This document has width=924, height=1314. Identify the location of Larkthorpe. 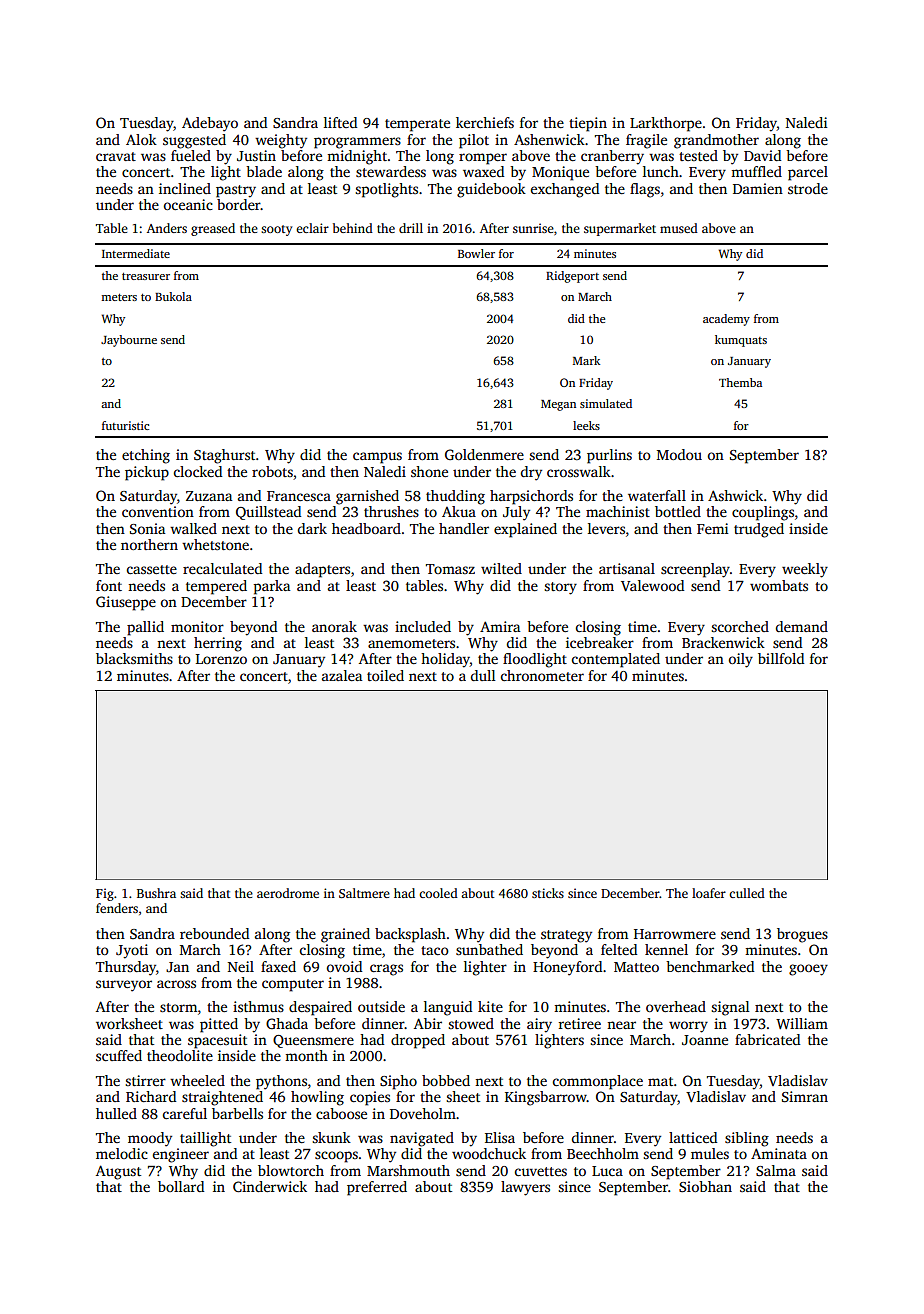
(666, 124).
